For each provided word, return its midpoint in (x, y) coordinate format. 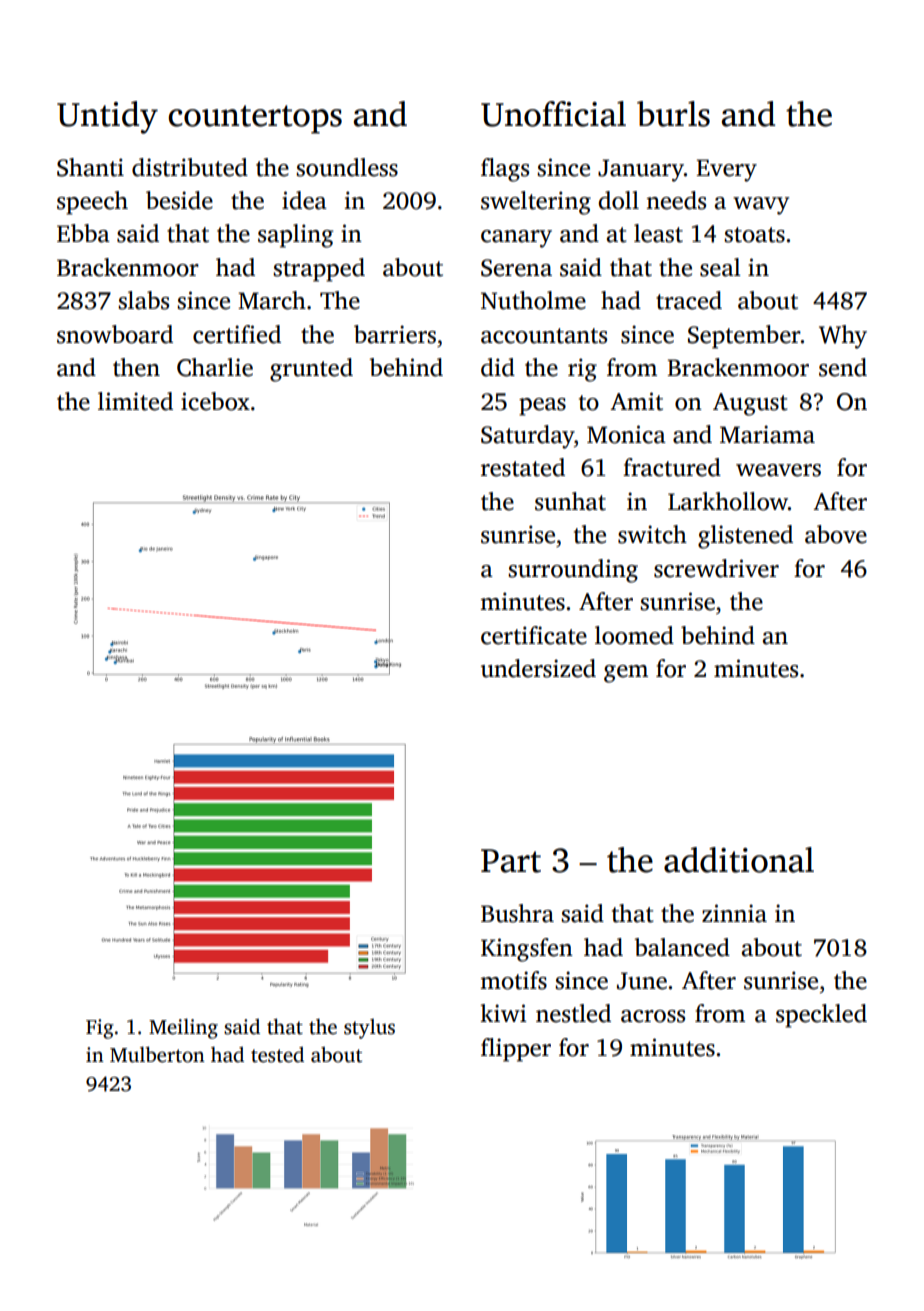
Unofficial (553, 114)
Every (726, 170)
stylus (369, 1029)
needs (676, 200)
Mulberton (157, 1054)
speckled (821, 1016)
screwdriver (716, 568)
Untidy (107, 117)
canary (516, 239)
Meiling (183, 1028)
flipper (516, 1050)
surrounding (573, 571)
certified (237, 334)
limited (135, 401)
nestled (573, 1013)
